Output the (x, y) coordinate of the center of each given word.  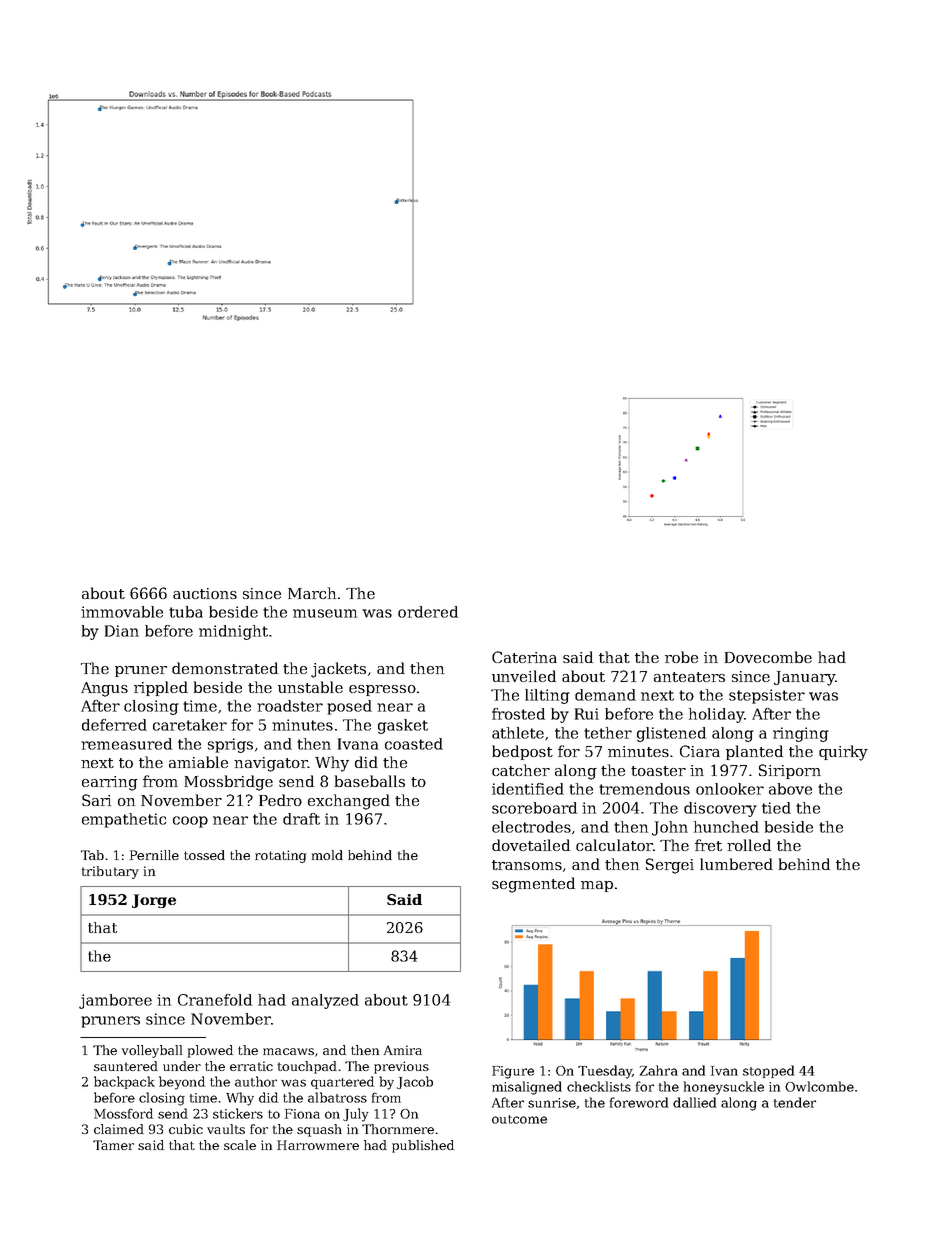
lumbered (736, 864)
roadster (290, 706)
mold (327, 855)
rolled (749, 845)
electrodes (531, 827)
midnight (233, 632)
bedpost (522, 752)
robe (681, 657)
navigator (271, 764)
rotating (280, 856)
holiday (716, 715)
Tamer (113, 1145)
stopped (768, 1071)
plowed (210, 1051)
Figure (513, 1072)
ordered (428, 612)
